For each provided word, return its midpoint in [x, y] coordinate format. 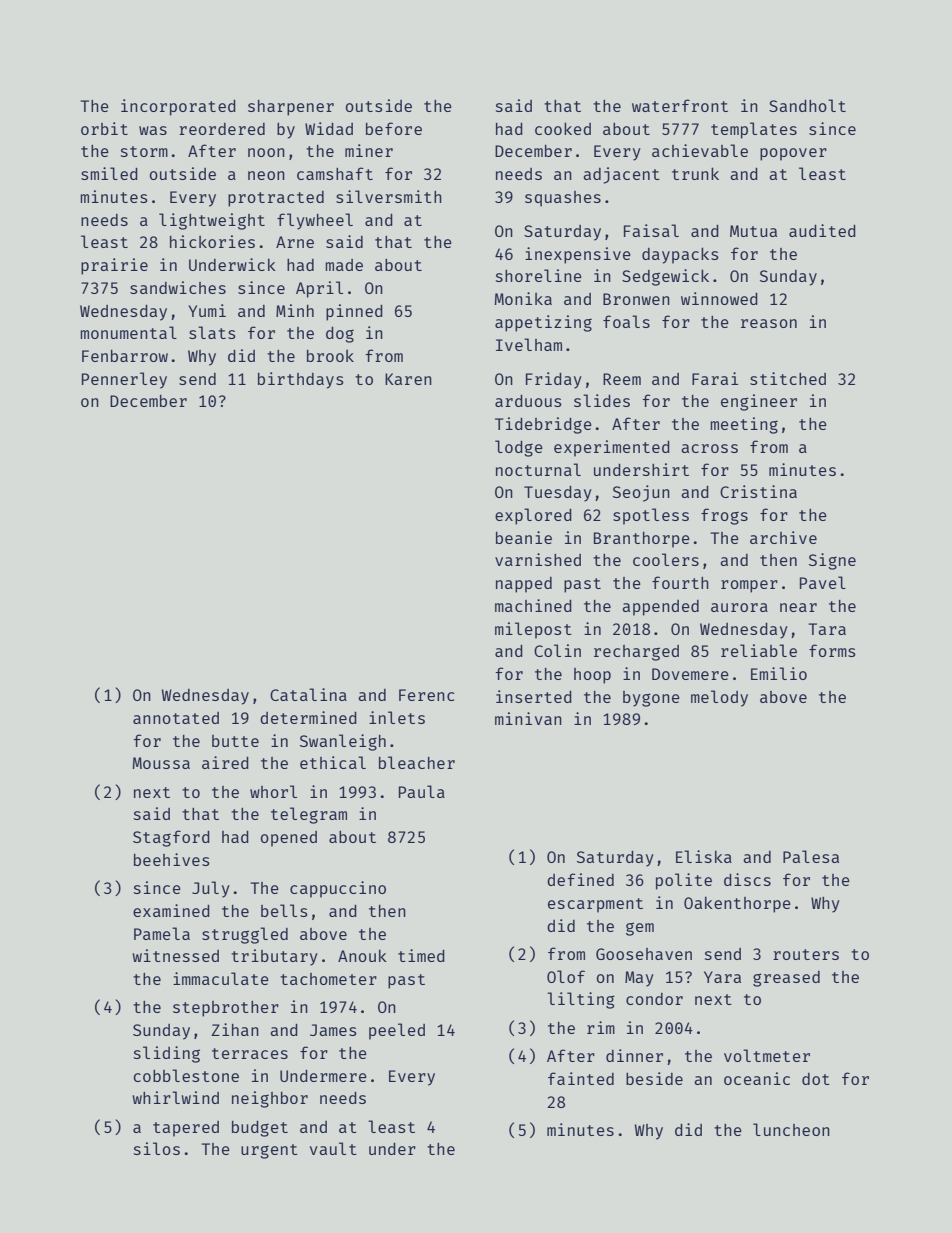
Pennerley [124, 380]
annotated [176, 718]
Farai [715, 378]
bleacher [417, 762]
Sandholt [807, 105]
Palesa [811, 856]
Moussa [161, 763]
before [394, 128]
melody [719, 698]
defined [580, 879]
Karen [408, 379]
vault [333, 1148]
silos [157, 1148]
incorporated [178, 107]
